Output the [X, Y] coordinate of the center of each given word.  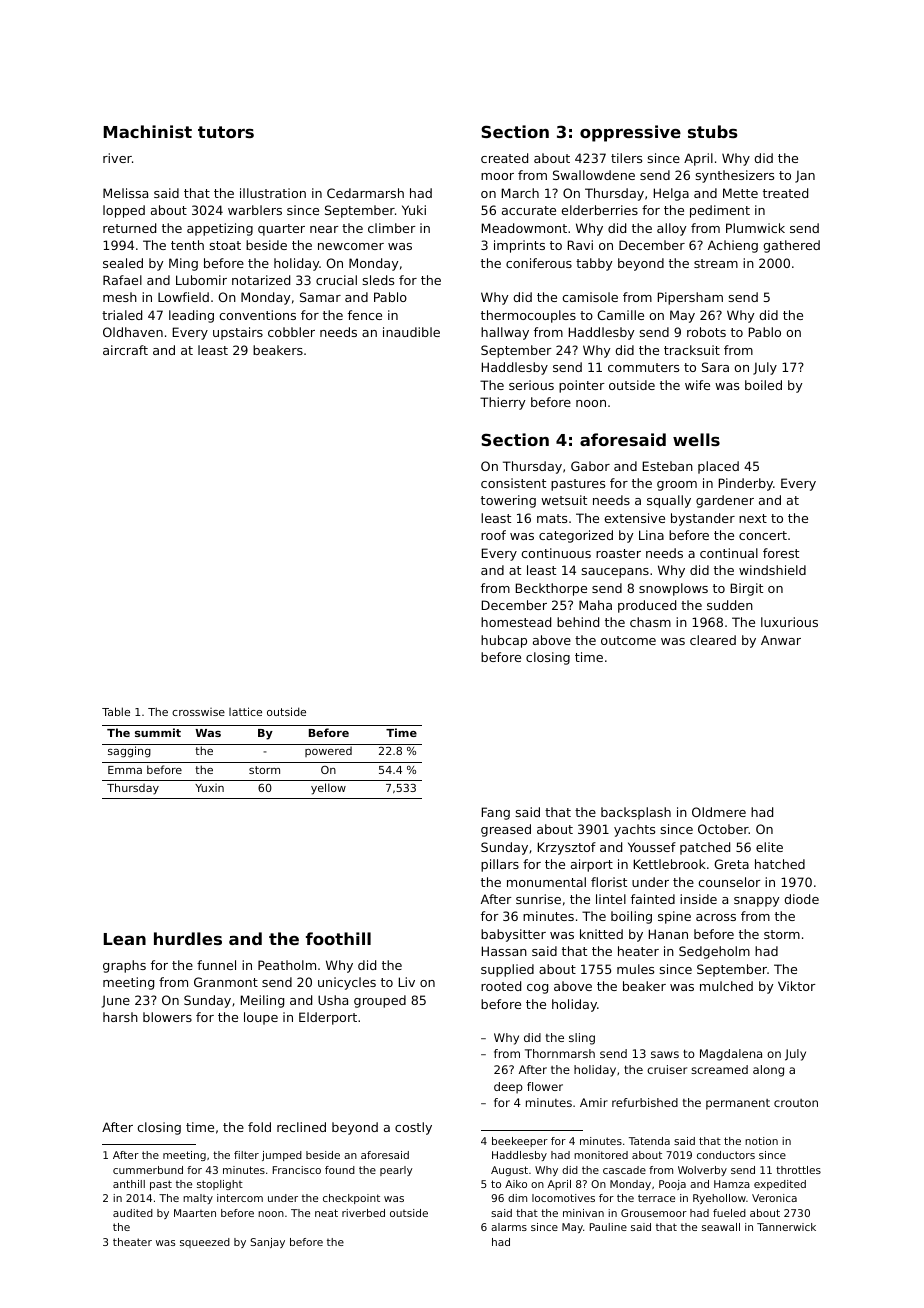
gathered [791, 246]
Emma [125, 770]
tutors [226, 132]
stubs [713, 131]
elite [769, 847]
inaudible [411, 332]
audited [133, 1213]
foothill [338, 938]
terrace [656, 1198]
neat [326, 1213]
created [504, 158]
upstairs [238, 333]
